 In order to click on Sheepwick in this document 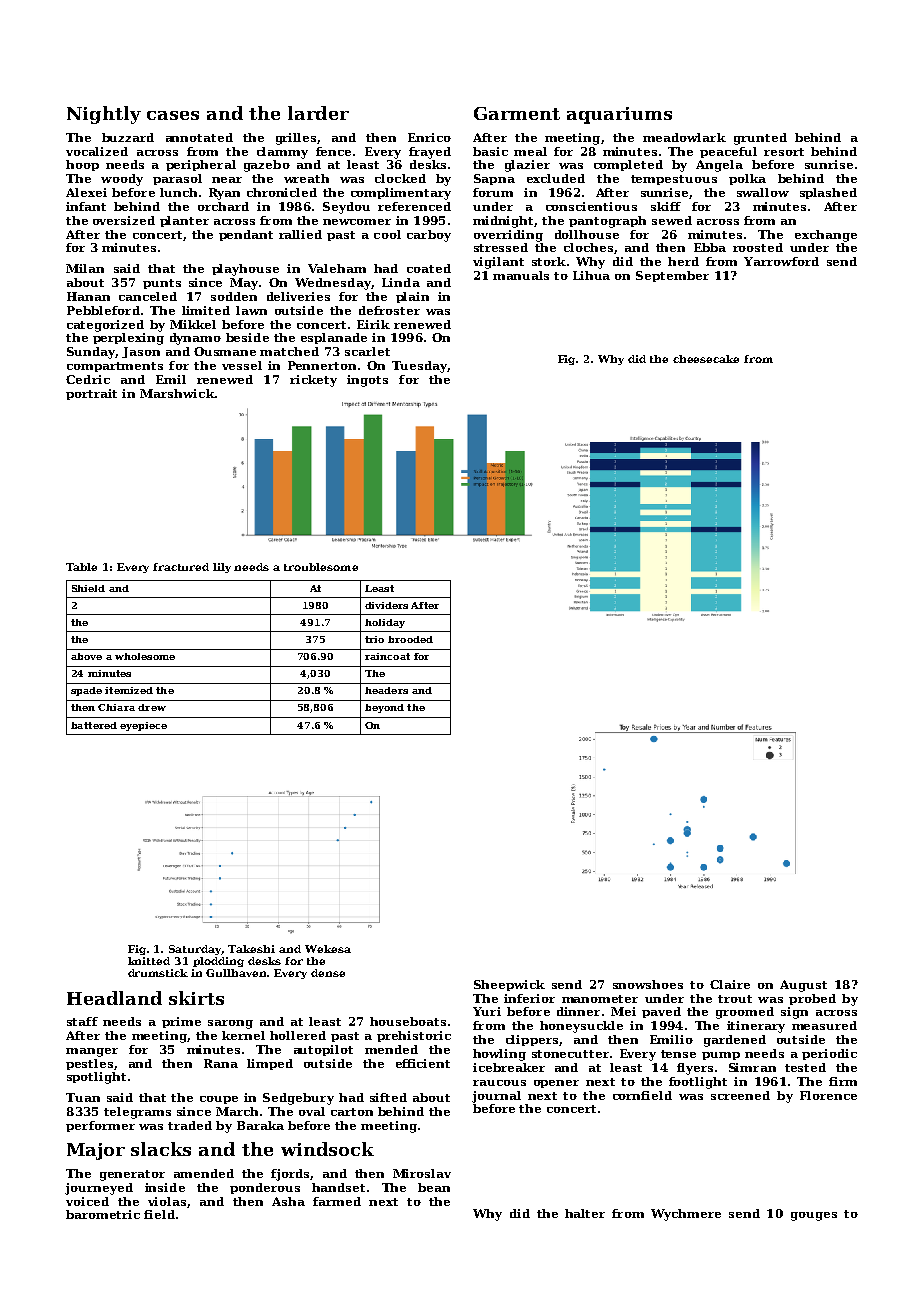, I will do `click(509, 985)`.
